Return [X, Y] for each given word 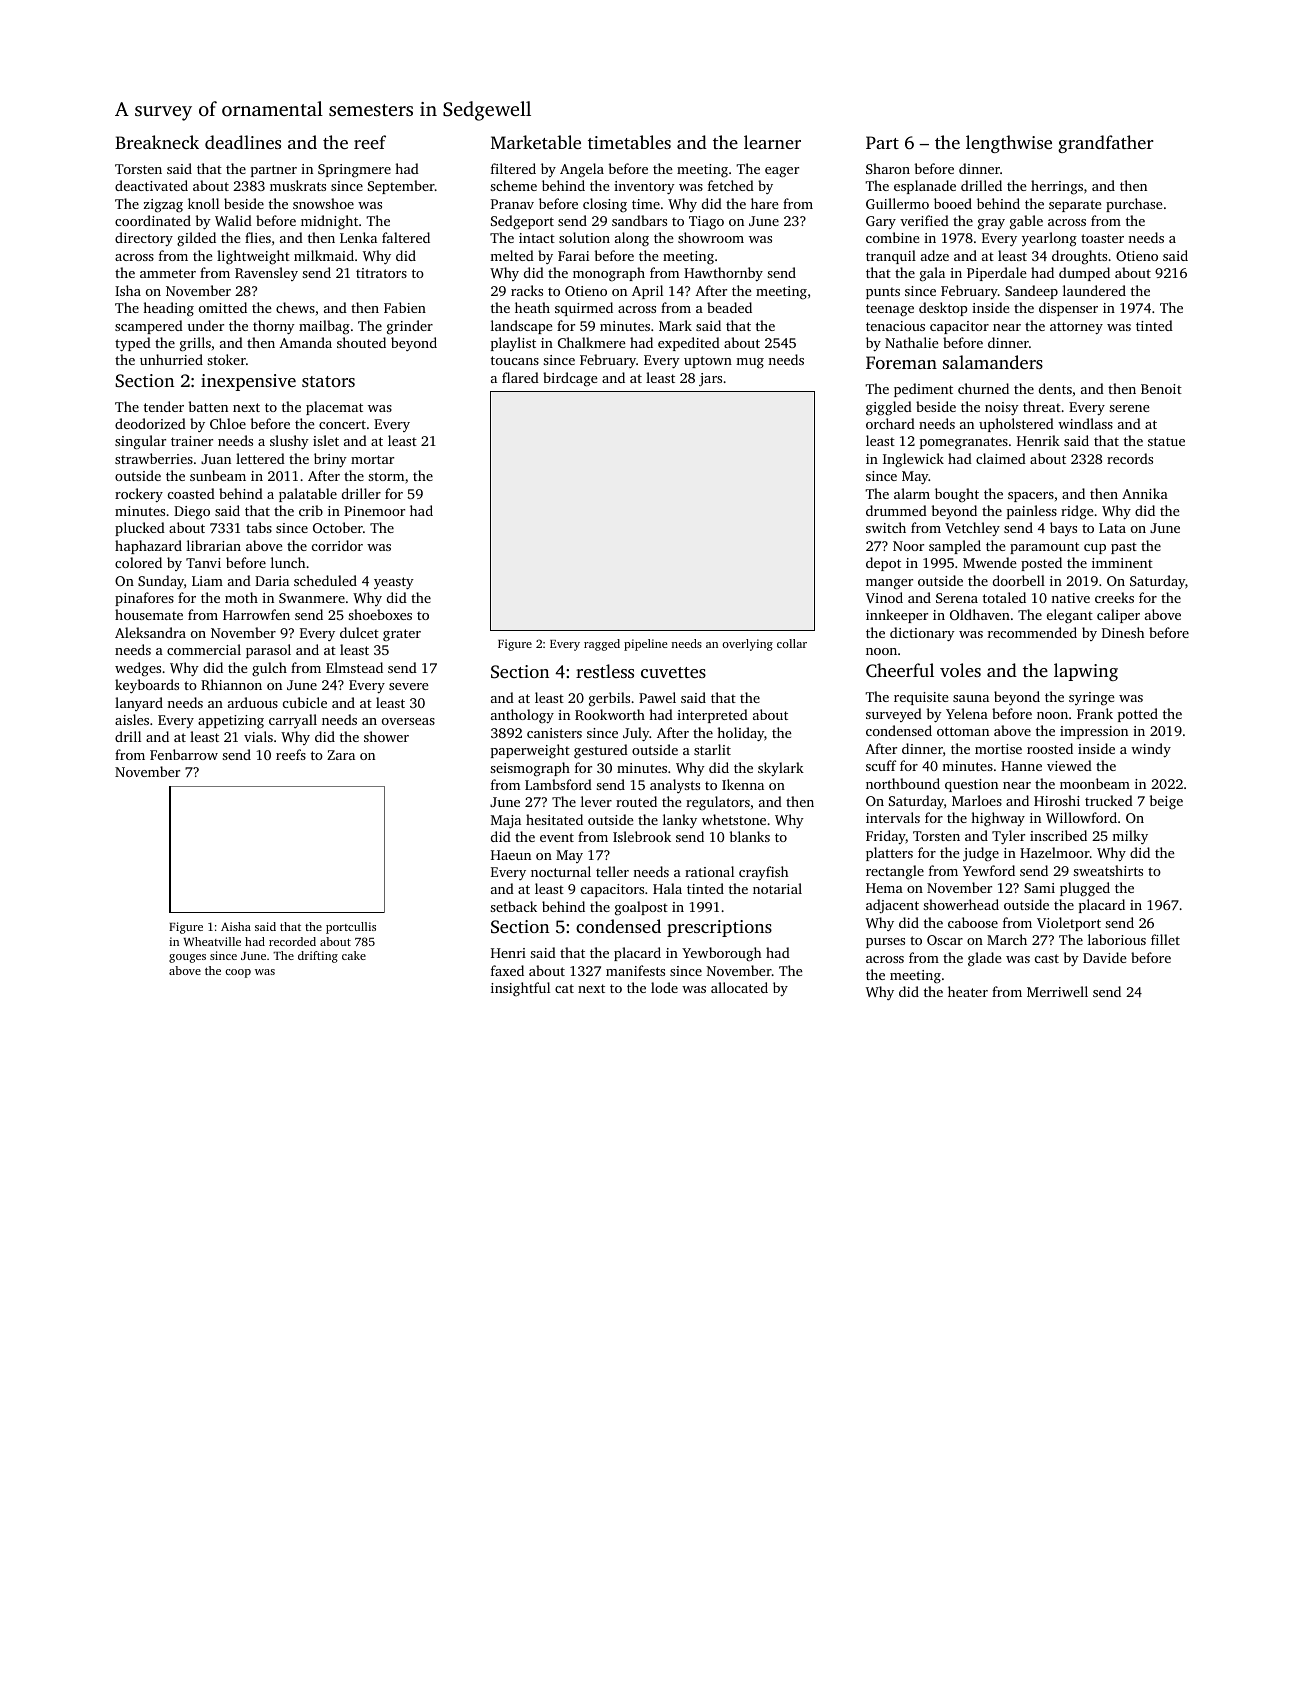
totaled [1004, 597]
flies [258, 237]
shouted [361, 342]
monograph [609, 274]
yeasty [394, 583]
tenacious [895, 326]
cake [354, 955]
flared [520, 377]
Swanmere [312, 598]
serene [1129, 408]
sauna [971, 698]
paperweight [530, 751]
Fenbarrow [184, 754]
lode [664, 987]
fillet [1165, 939]
